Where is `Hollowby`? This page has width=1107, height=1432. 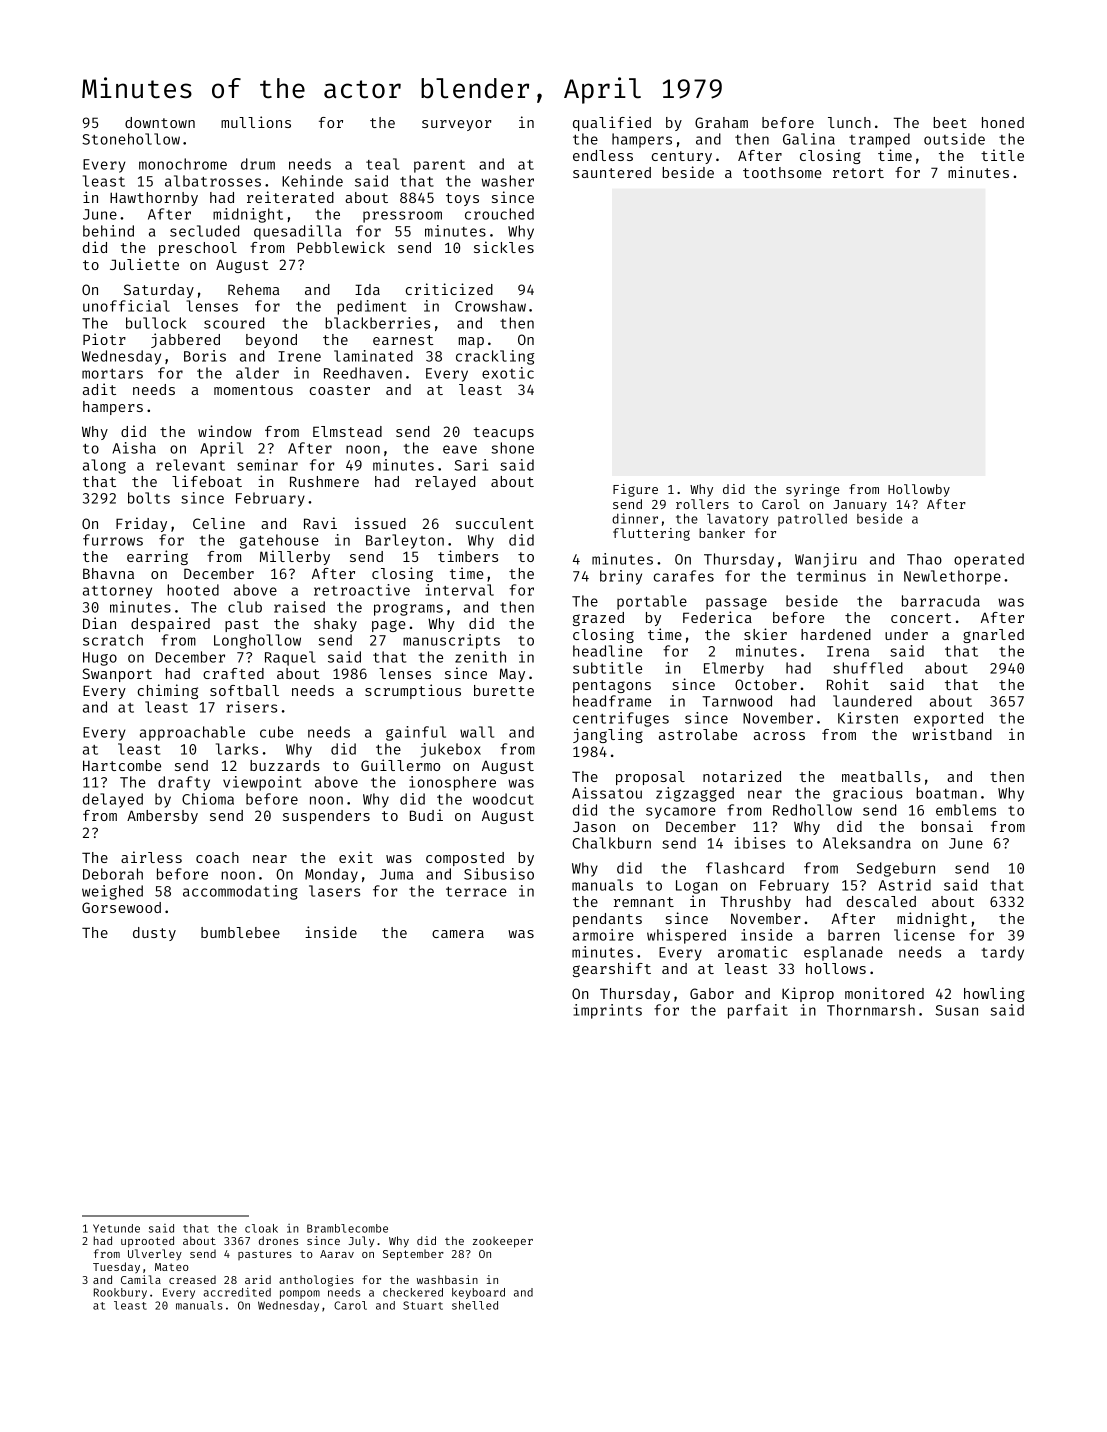
Hollowby is located at coordinates (919, 490).
